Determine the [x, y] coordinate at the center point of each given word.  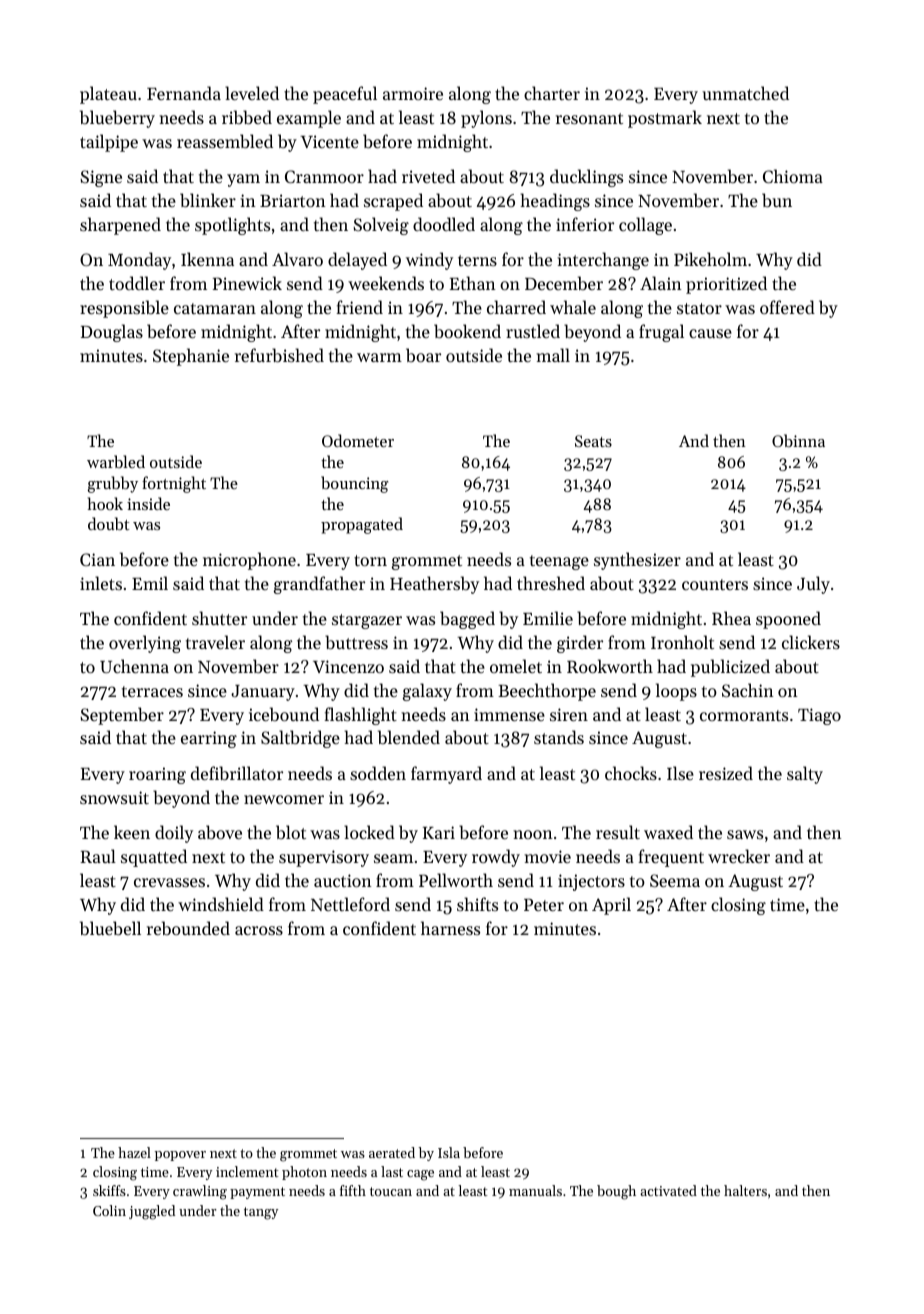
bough [616, 1192]
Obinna [798, 440]
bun [777, 200]
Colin [109, 1210]
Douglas [112, 333]
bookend [467, 331]
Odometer [358, 440]
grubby [113, 484]
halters [745, 1190]
